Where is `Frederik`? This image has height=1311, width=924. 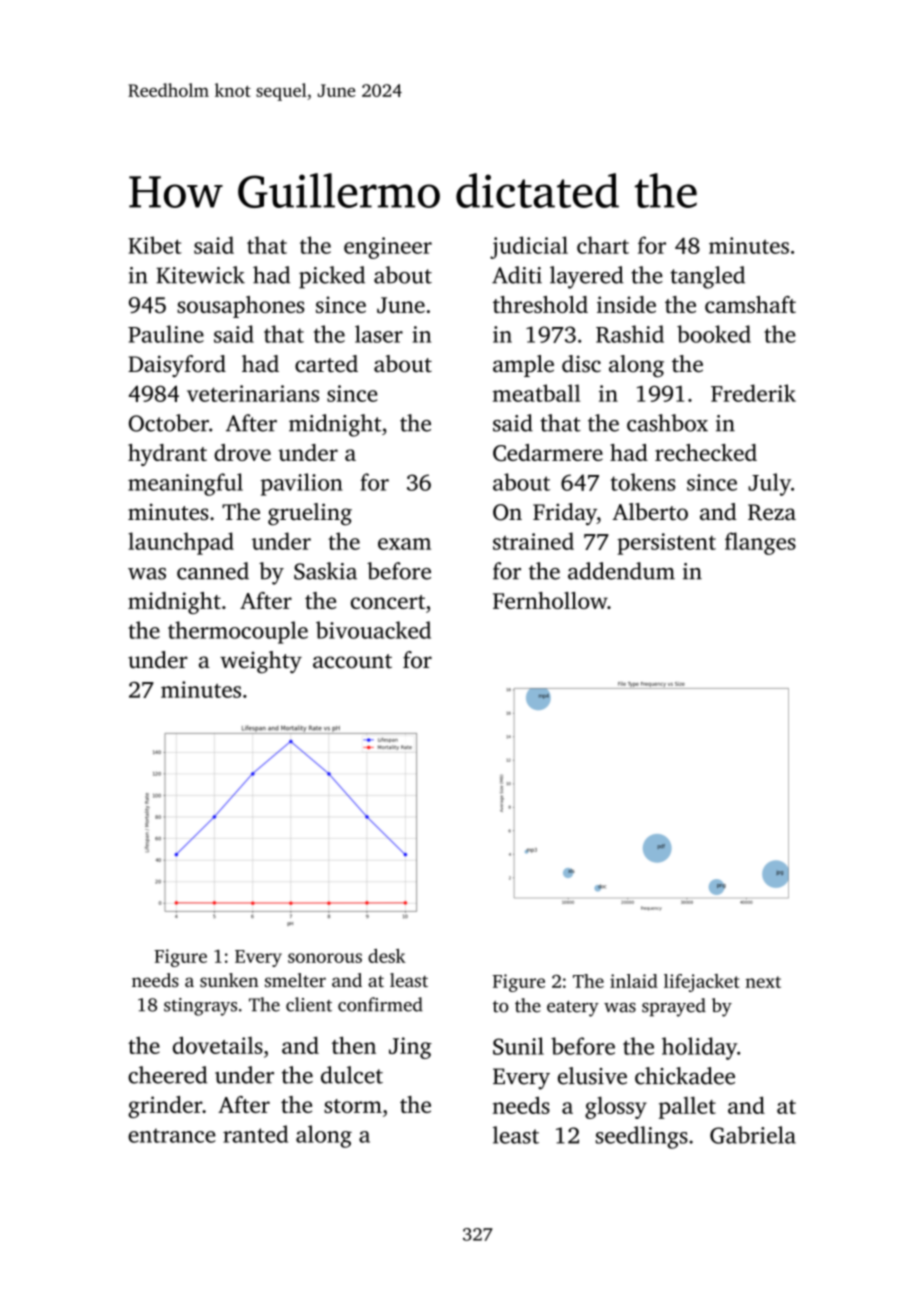 Frederik is located at coordinates (753, 393).
